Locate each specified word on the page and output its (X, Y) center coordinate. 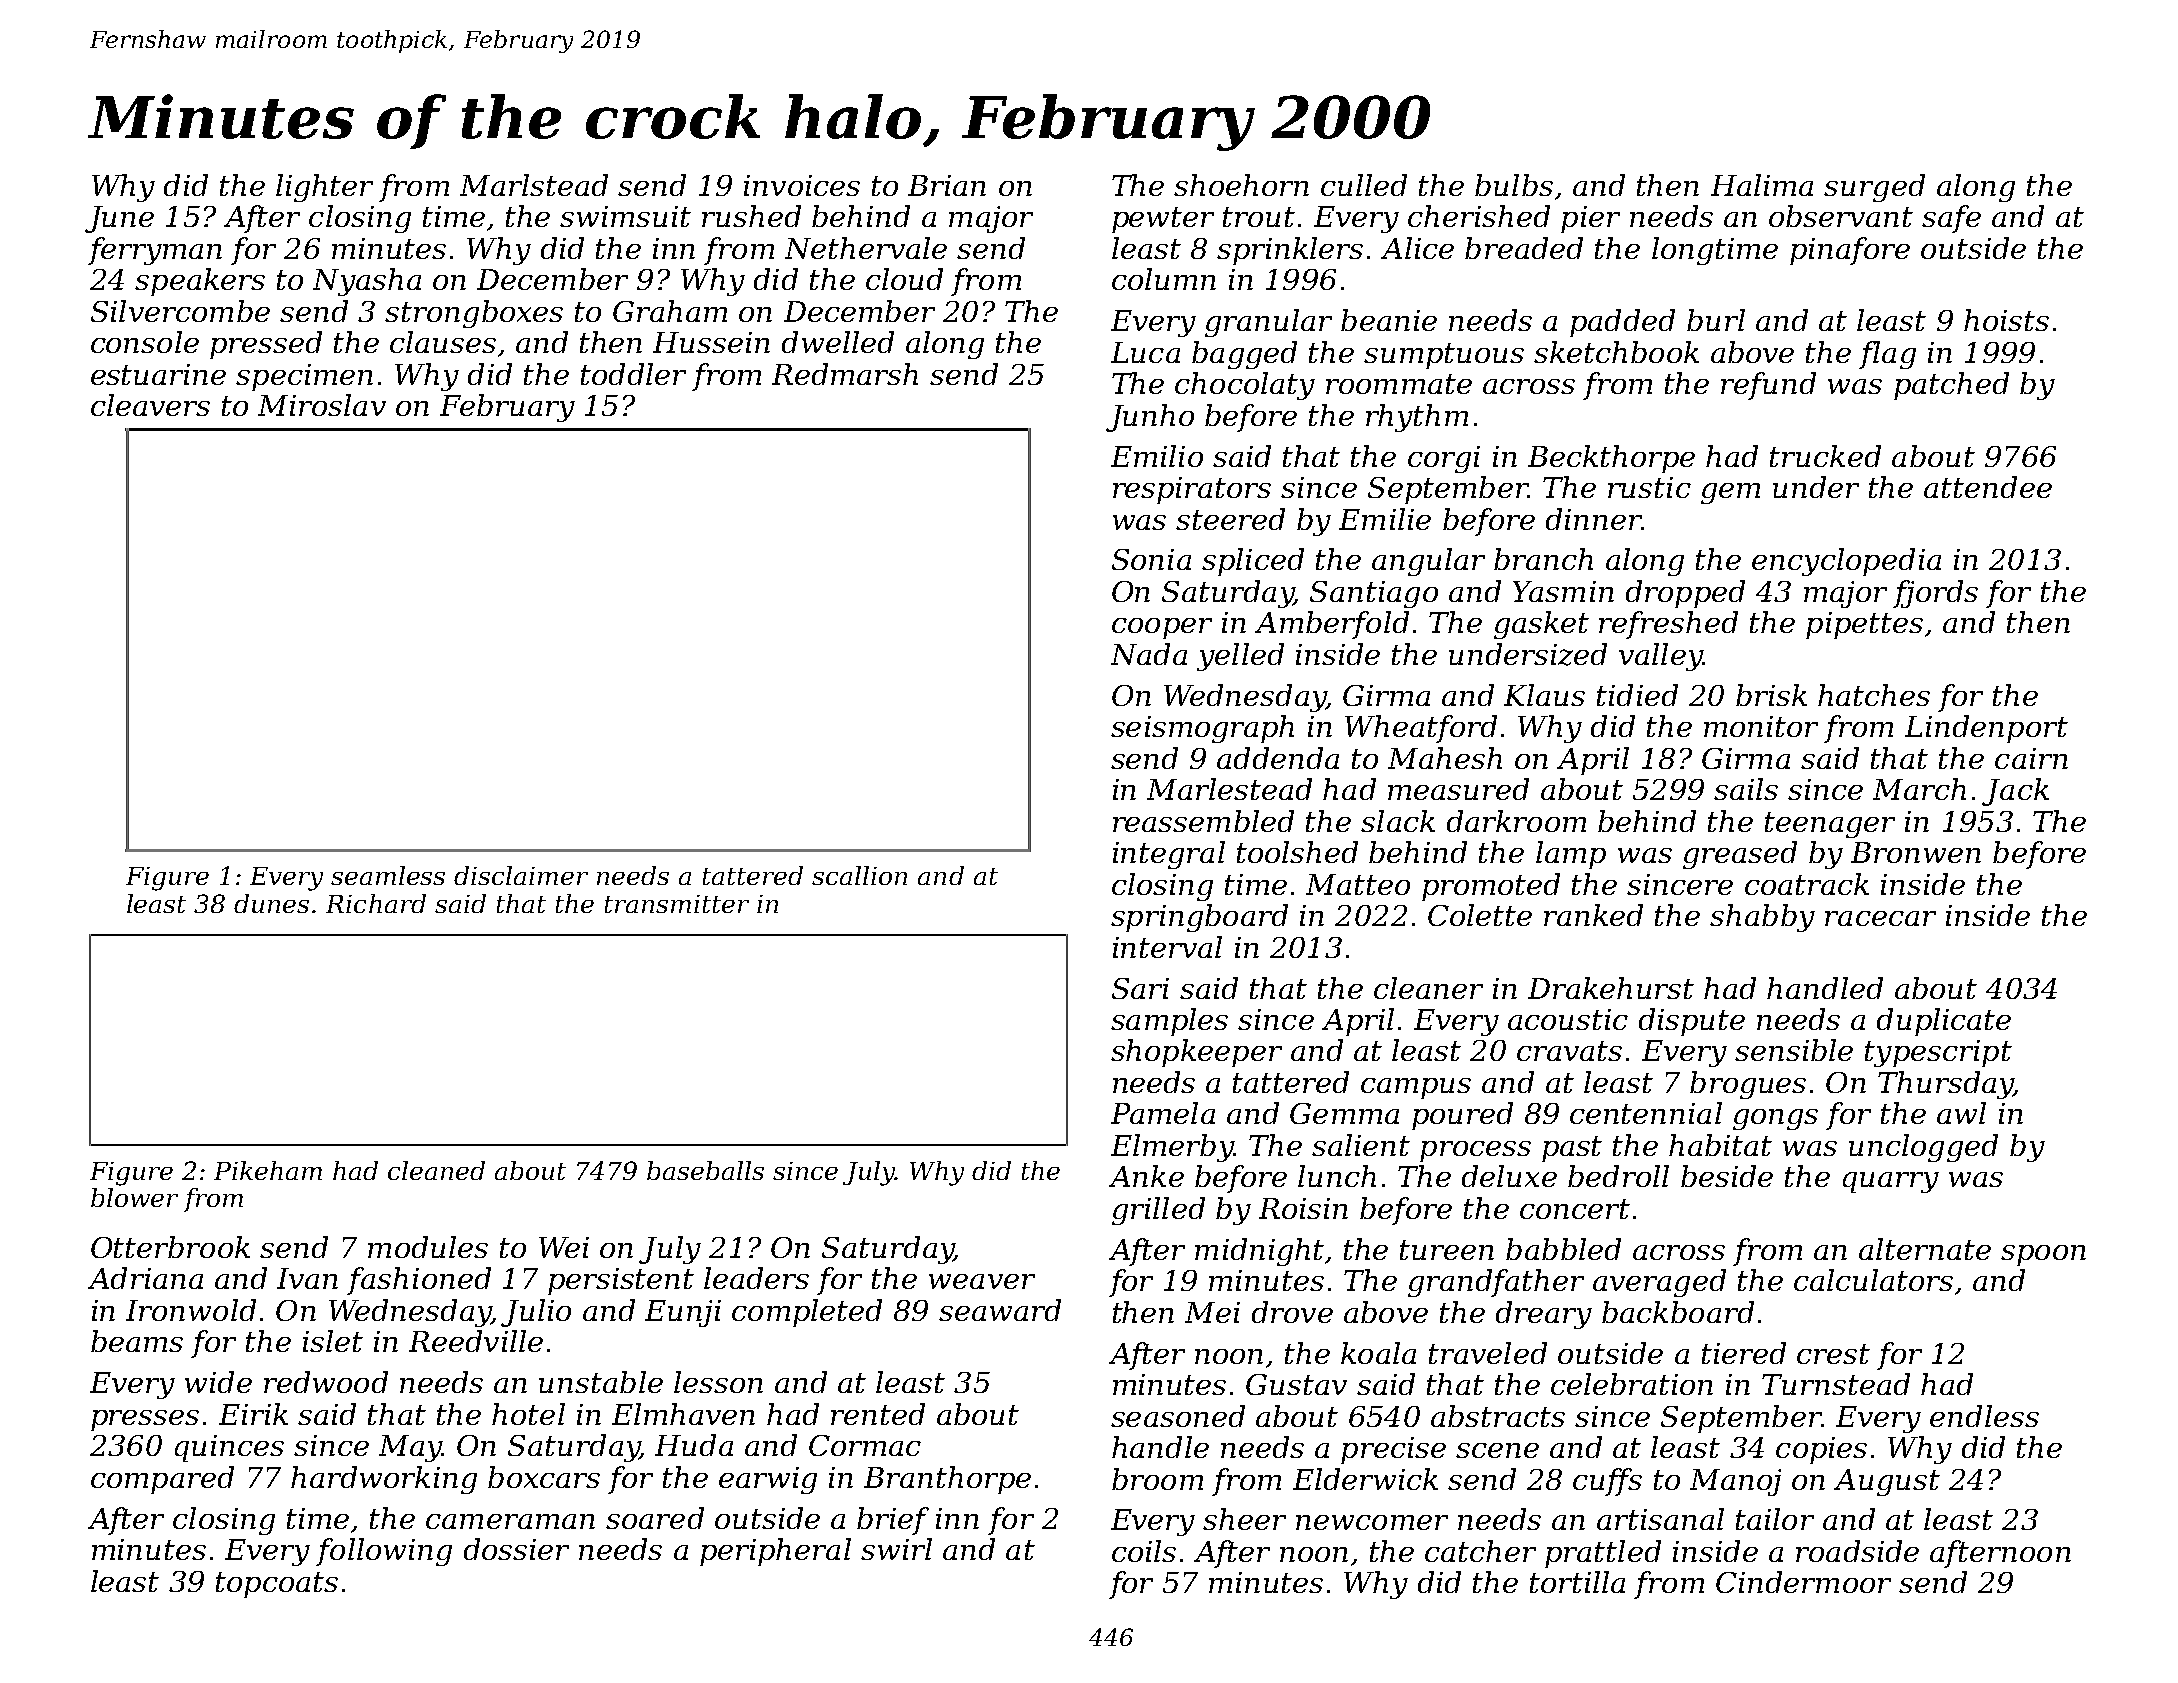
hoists (2006, 320)
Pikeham (268, 1170)
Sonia (1151, 559)
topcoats (277, 1585)
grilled (1158, 1211)
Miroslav (322, 405)
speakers (200, 282)
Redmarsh (845, 374)
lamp (1571, 855)
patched (1951, 386)
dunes (271, 903)
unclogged (1923, 1148)
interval (1167, 947)
